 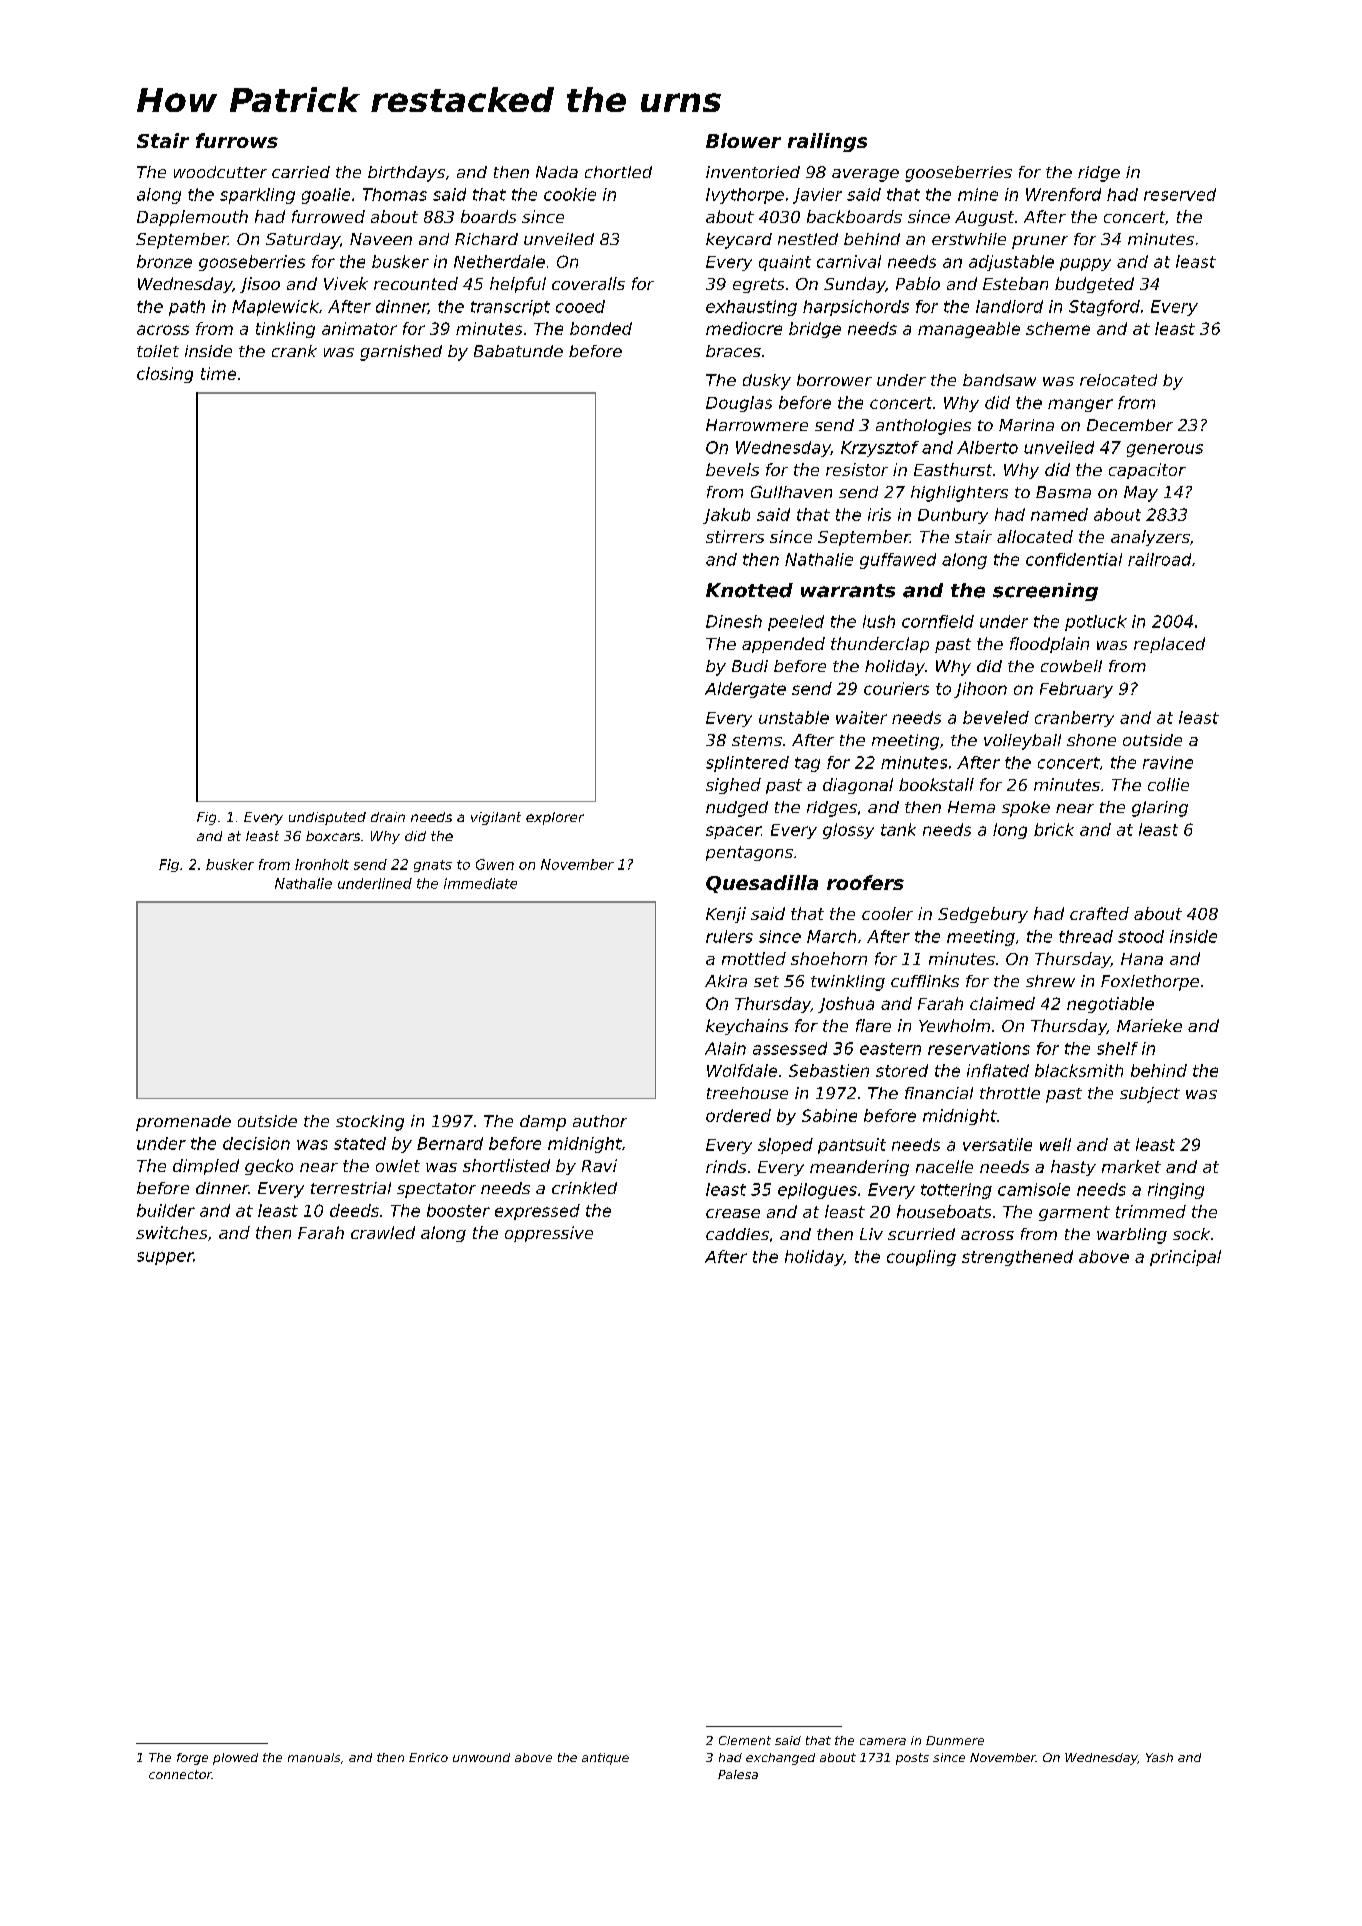 I want to click on Liv, so click(x=871, y=1234).
